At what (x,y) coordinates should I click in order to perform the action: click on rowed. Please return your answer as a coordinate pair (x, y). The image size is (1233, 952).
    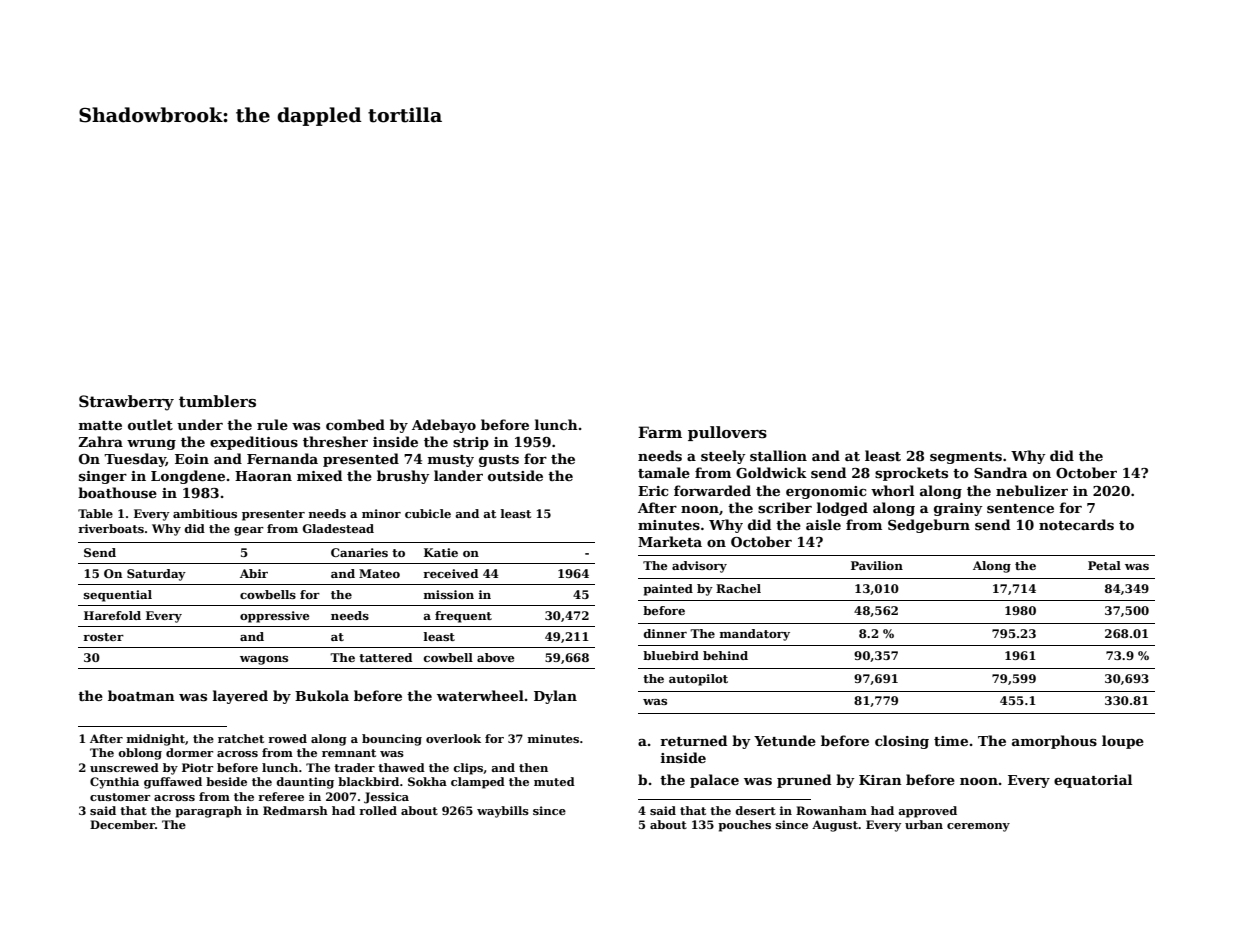
    Looking at the image, I should click on (287, 738).
